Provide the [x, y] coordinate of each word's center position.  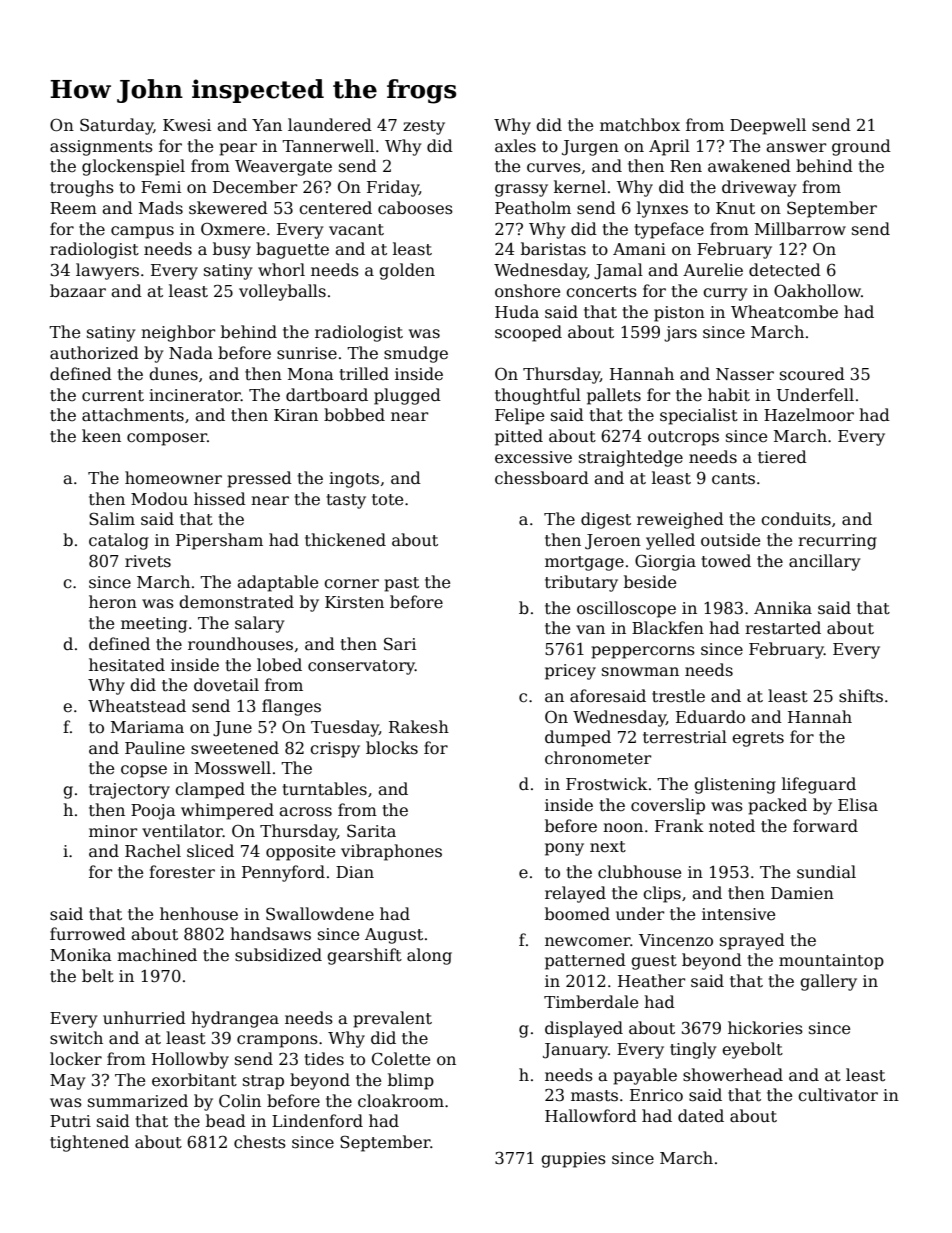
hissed [220, 499]
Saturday [116, 126]
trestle [678, 695]
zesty [424, 127]
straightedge [631, 458]
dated [701, 1116]
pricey [570, 672]
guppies [573, 1160]
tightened [89, 1143]
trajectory [129, 791]
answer [796, 148]
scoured [812, 374]
